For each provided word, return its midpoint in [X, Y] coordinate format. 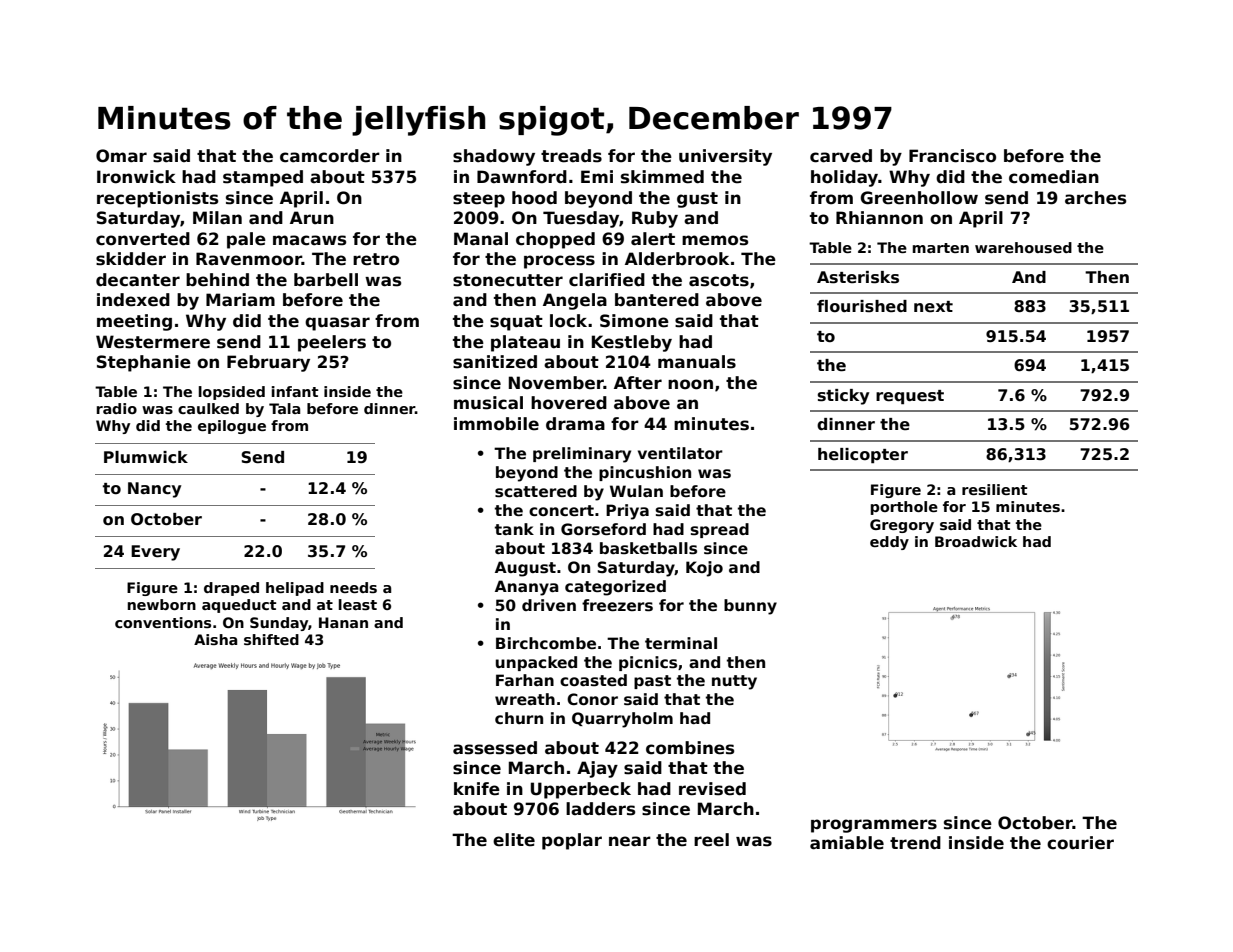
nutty [734, 682]
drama [575, 424]
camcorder [330, 156]
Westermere [153, 342]
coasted [593, 680]
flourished [862, 306]
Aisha [215, 639]
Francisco [952, 156]
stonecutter [508, 280]
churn [519, 718]
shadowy [494, 157]
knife [477, 789]
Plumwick [146, 457]
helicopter [863, 456]
